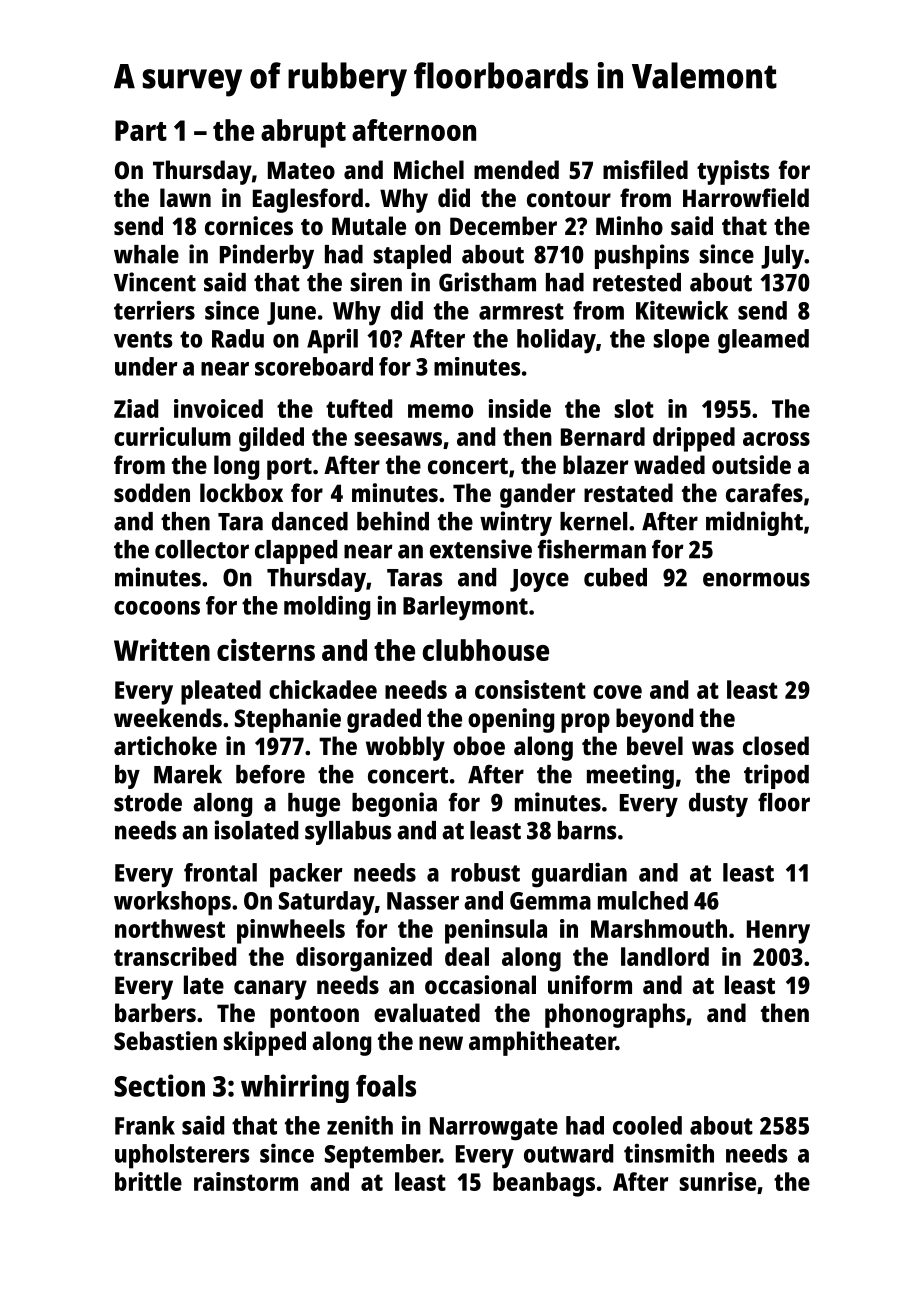 This document has height=1311, width=924. Describe the element at coordinates (496, 931) in the document. I see `peninsula` at that location.
